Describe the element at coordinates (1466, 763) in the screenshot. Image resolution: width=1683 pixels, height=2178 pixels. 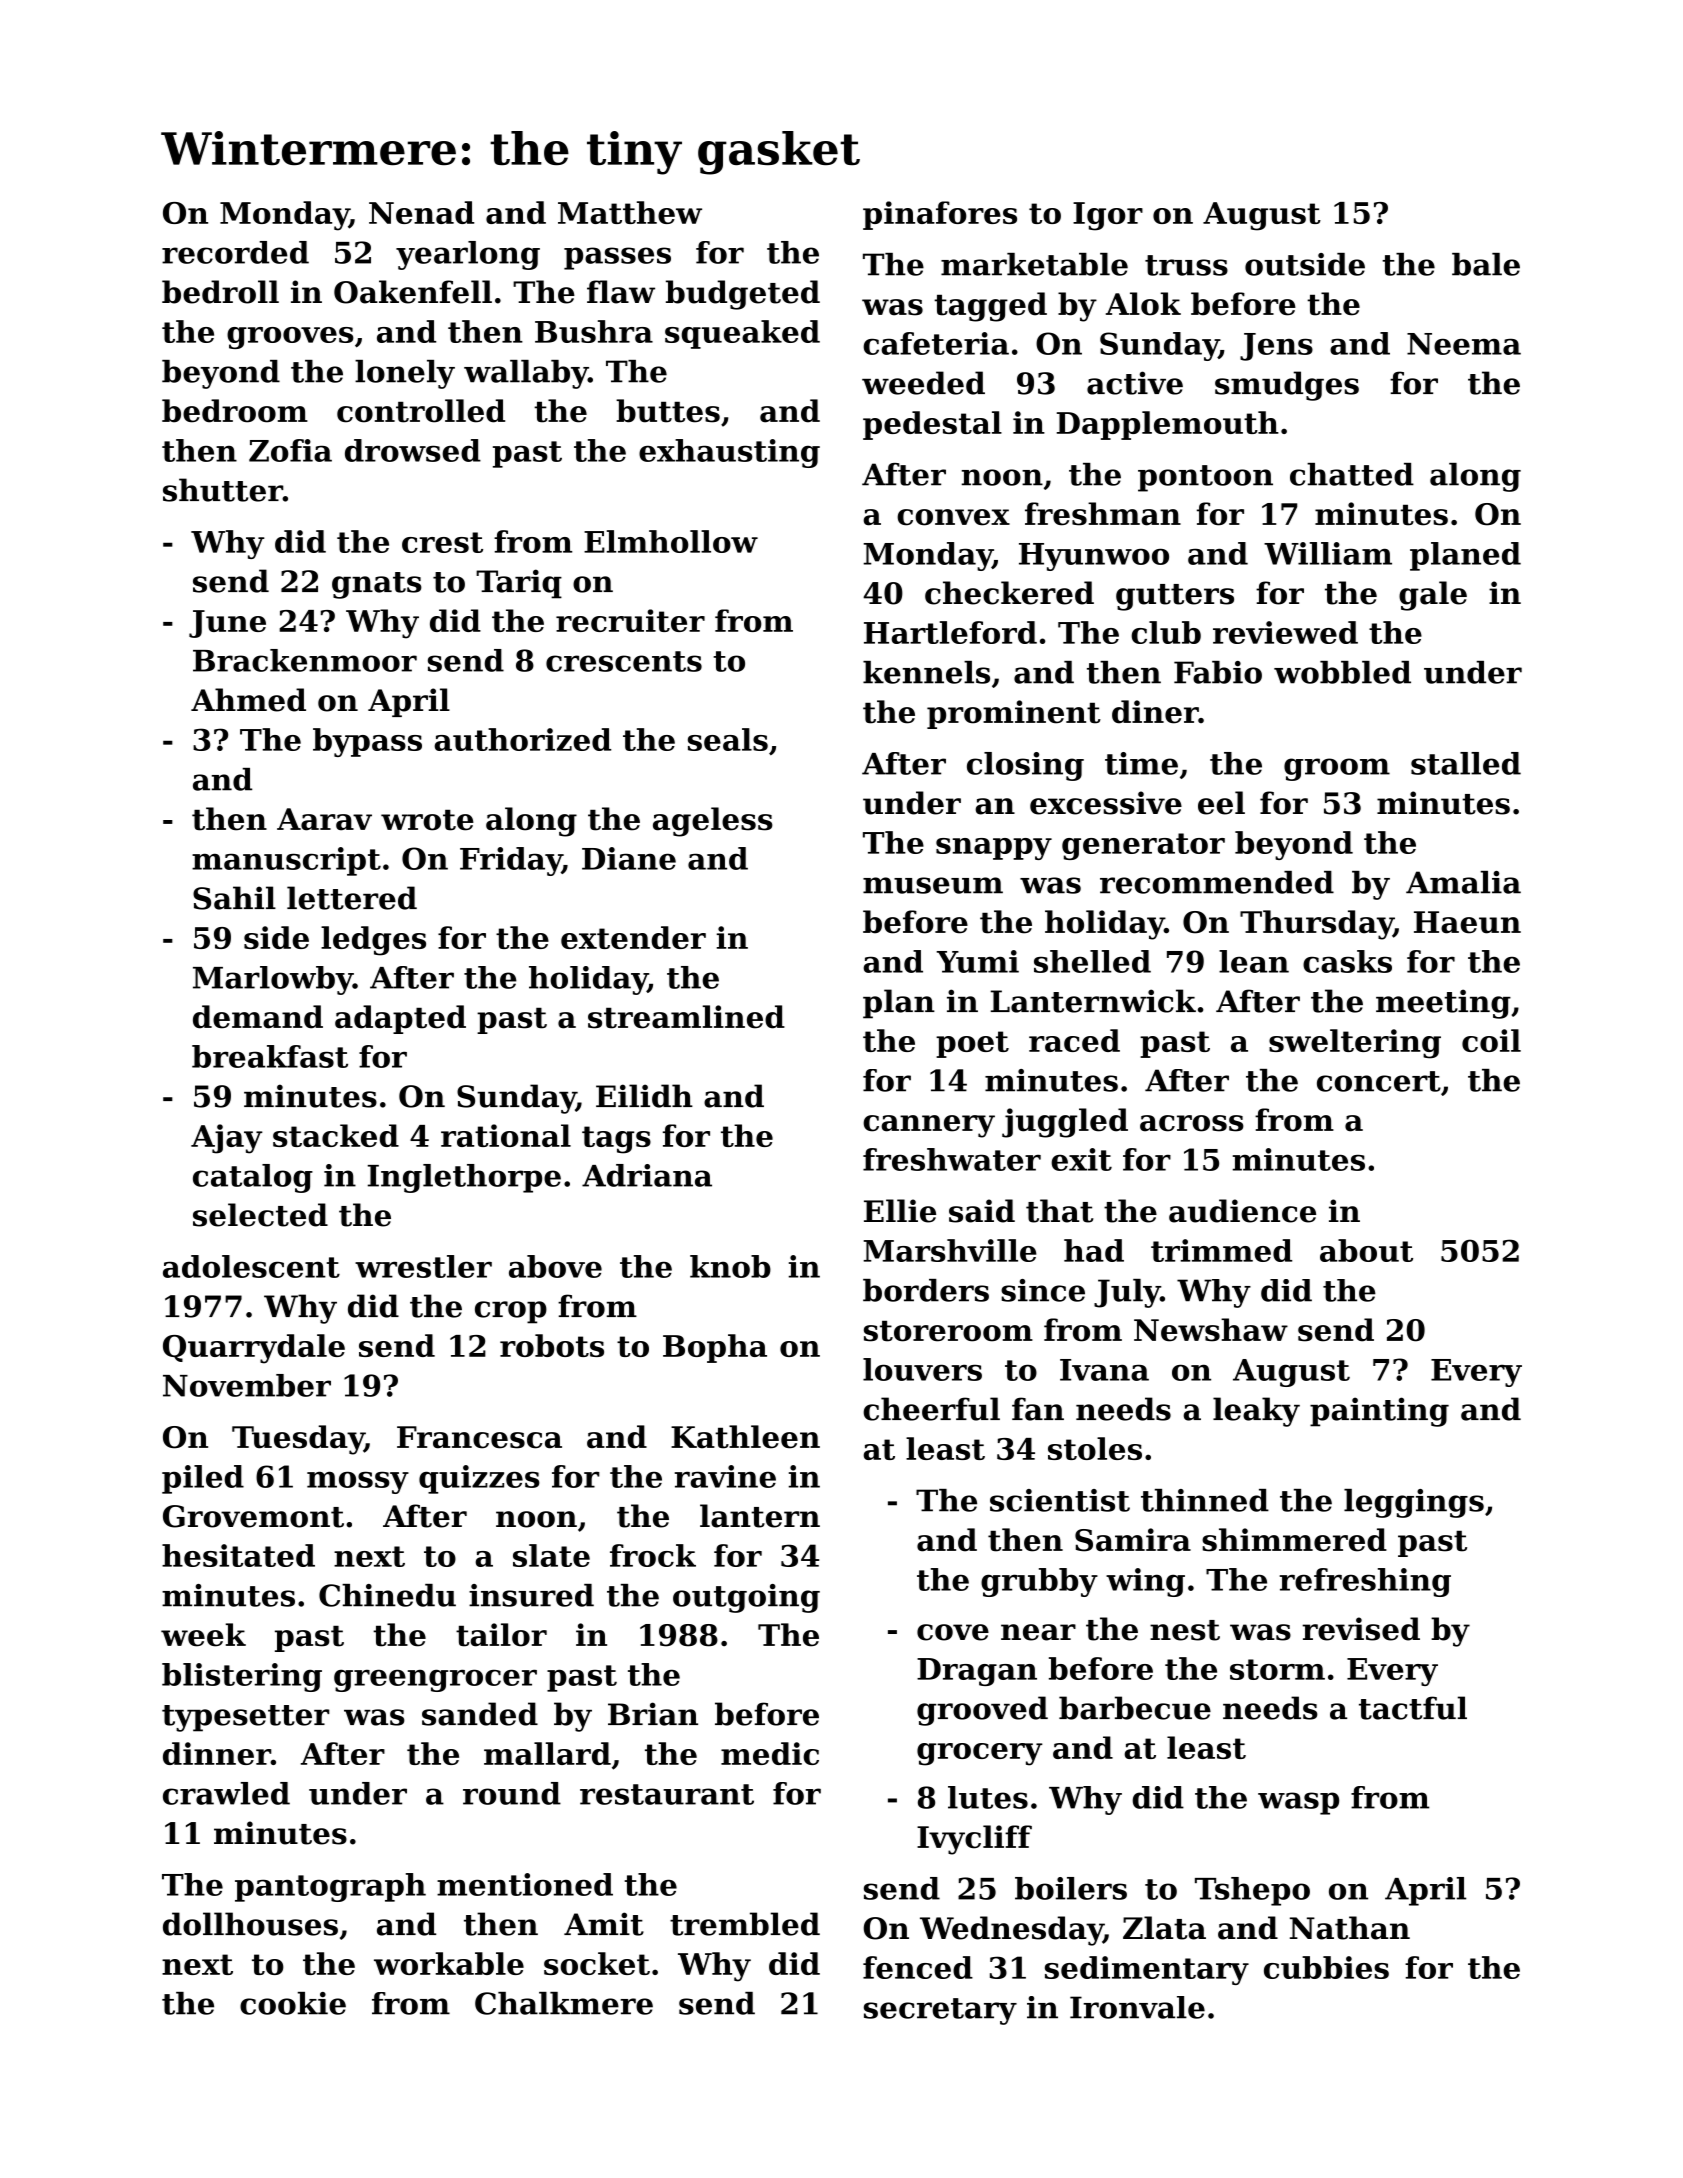
I see `stalled` at that location.
